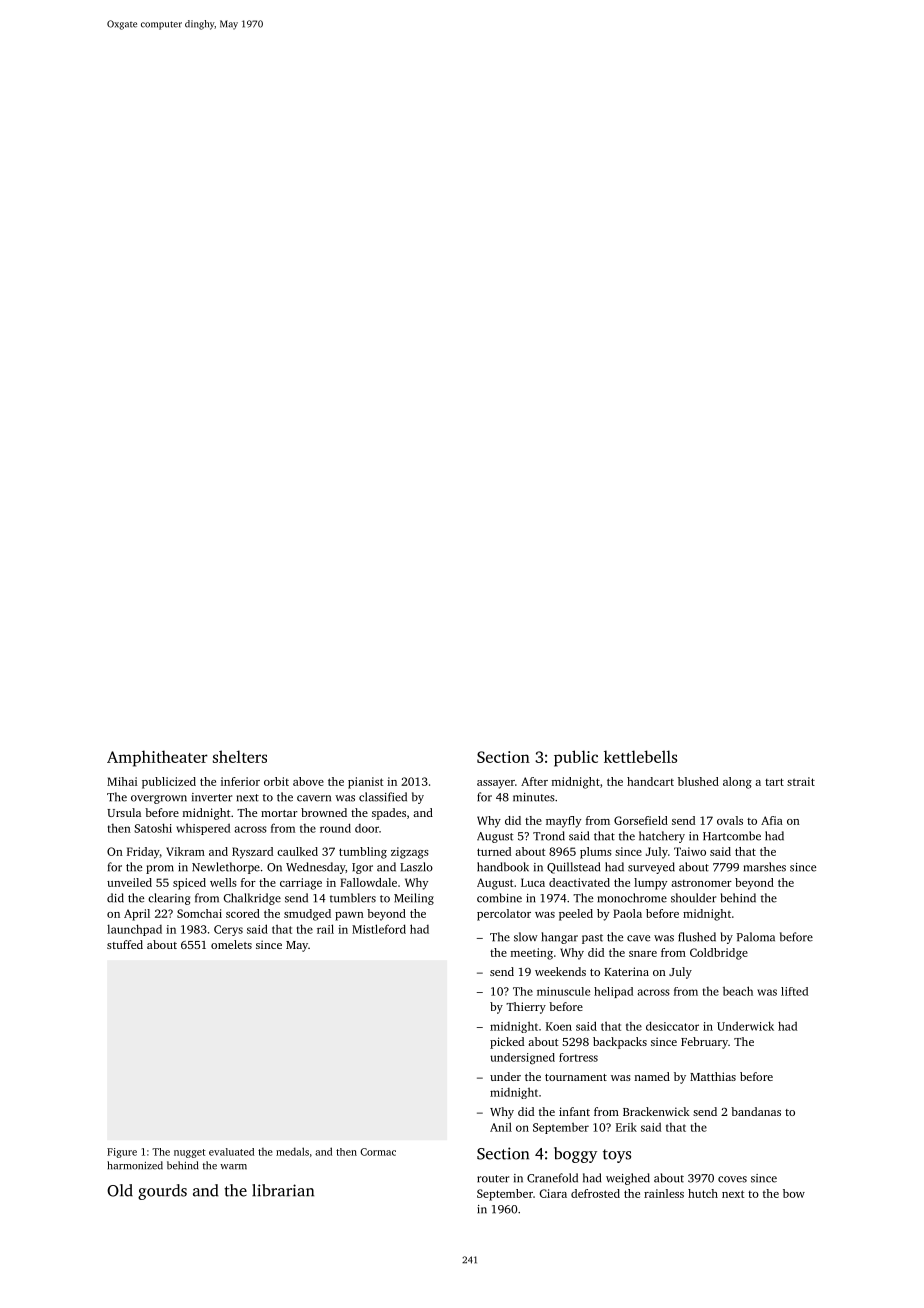  Describe the element at coordinates (162, 1192) in the document. I see `gourds` at that location.
